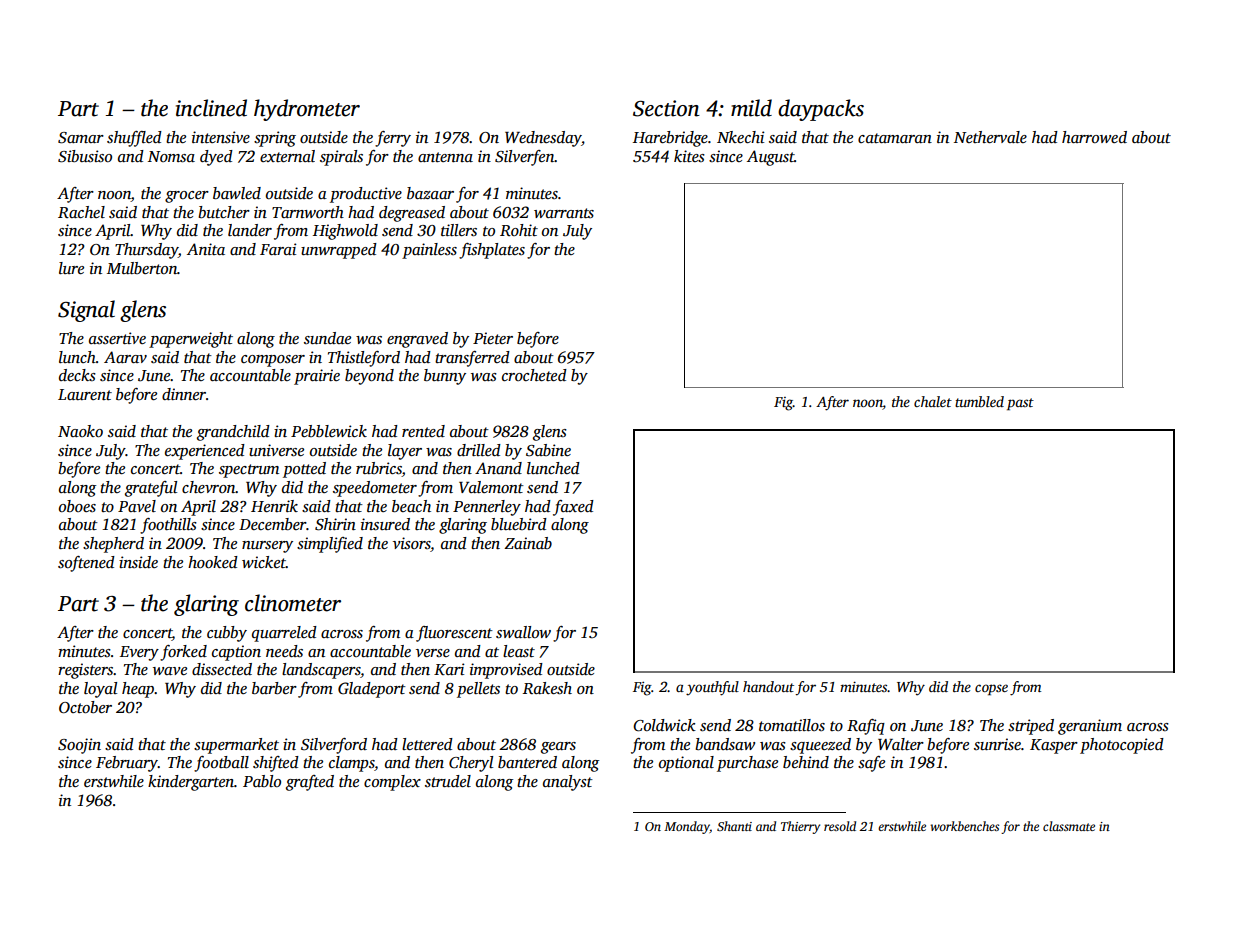 Image resolution: width=1233 pixels, height=952 pixels. What do you see at coordinates (568, 783) in the screenshot?
I see `analyst` at bounding box center [568, 783].
